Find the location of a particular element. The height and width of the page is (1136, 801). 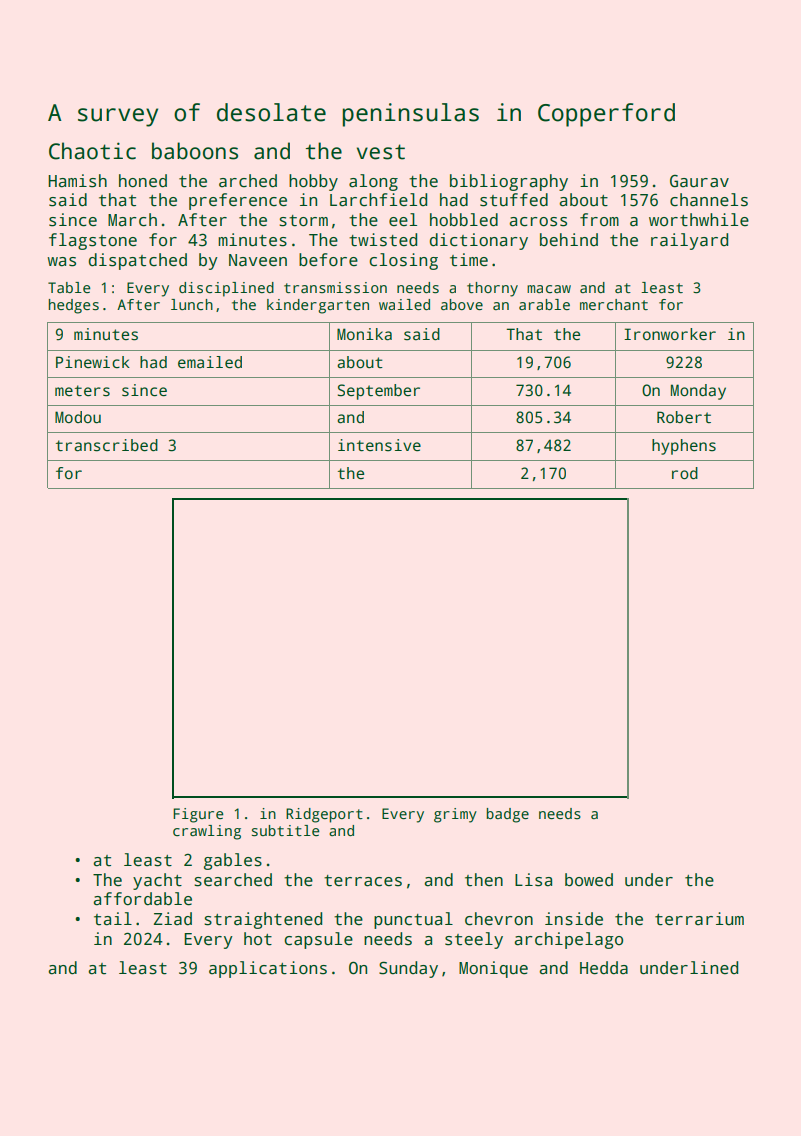

arable is located at coordinates (544, 304).
